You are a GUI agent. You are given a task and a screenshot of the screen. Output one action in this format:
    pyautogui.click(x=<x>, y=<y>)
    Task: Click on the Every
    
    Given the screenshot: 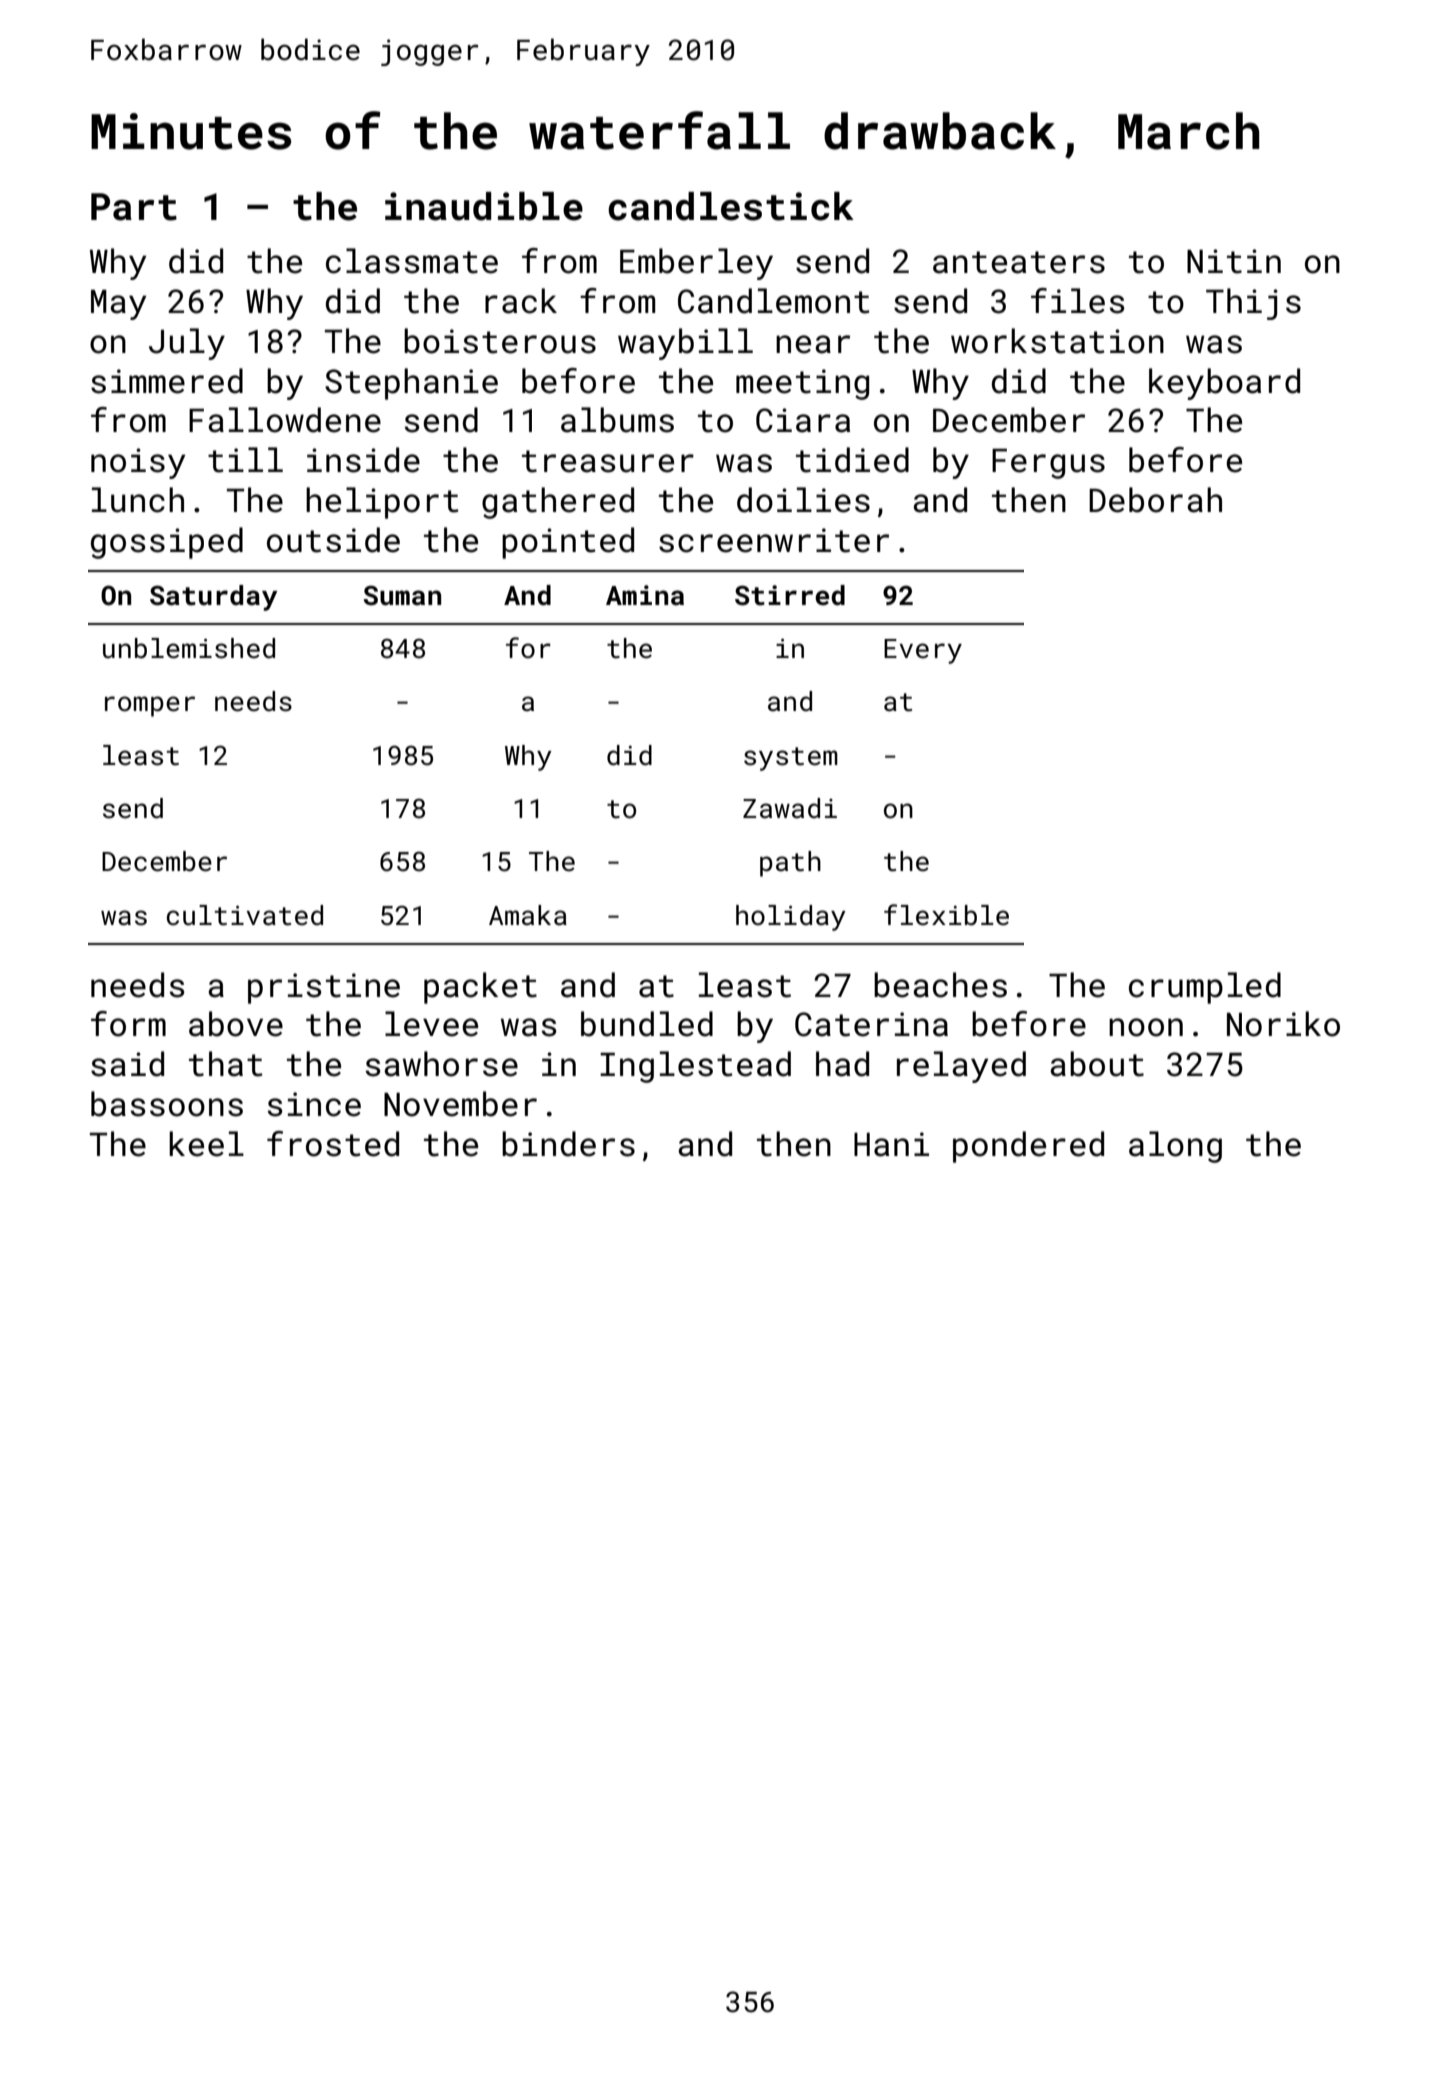 What is the action you would take?
    pyautogui.click(x=923, y=651)
